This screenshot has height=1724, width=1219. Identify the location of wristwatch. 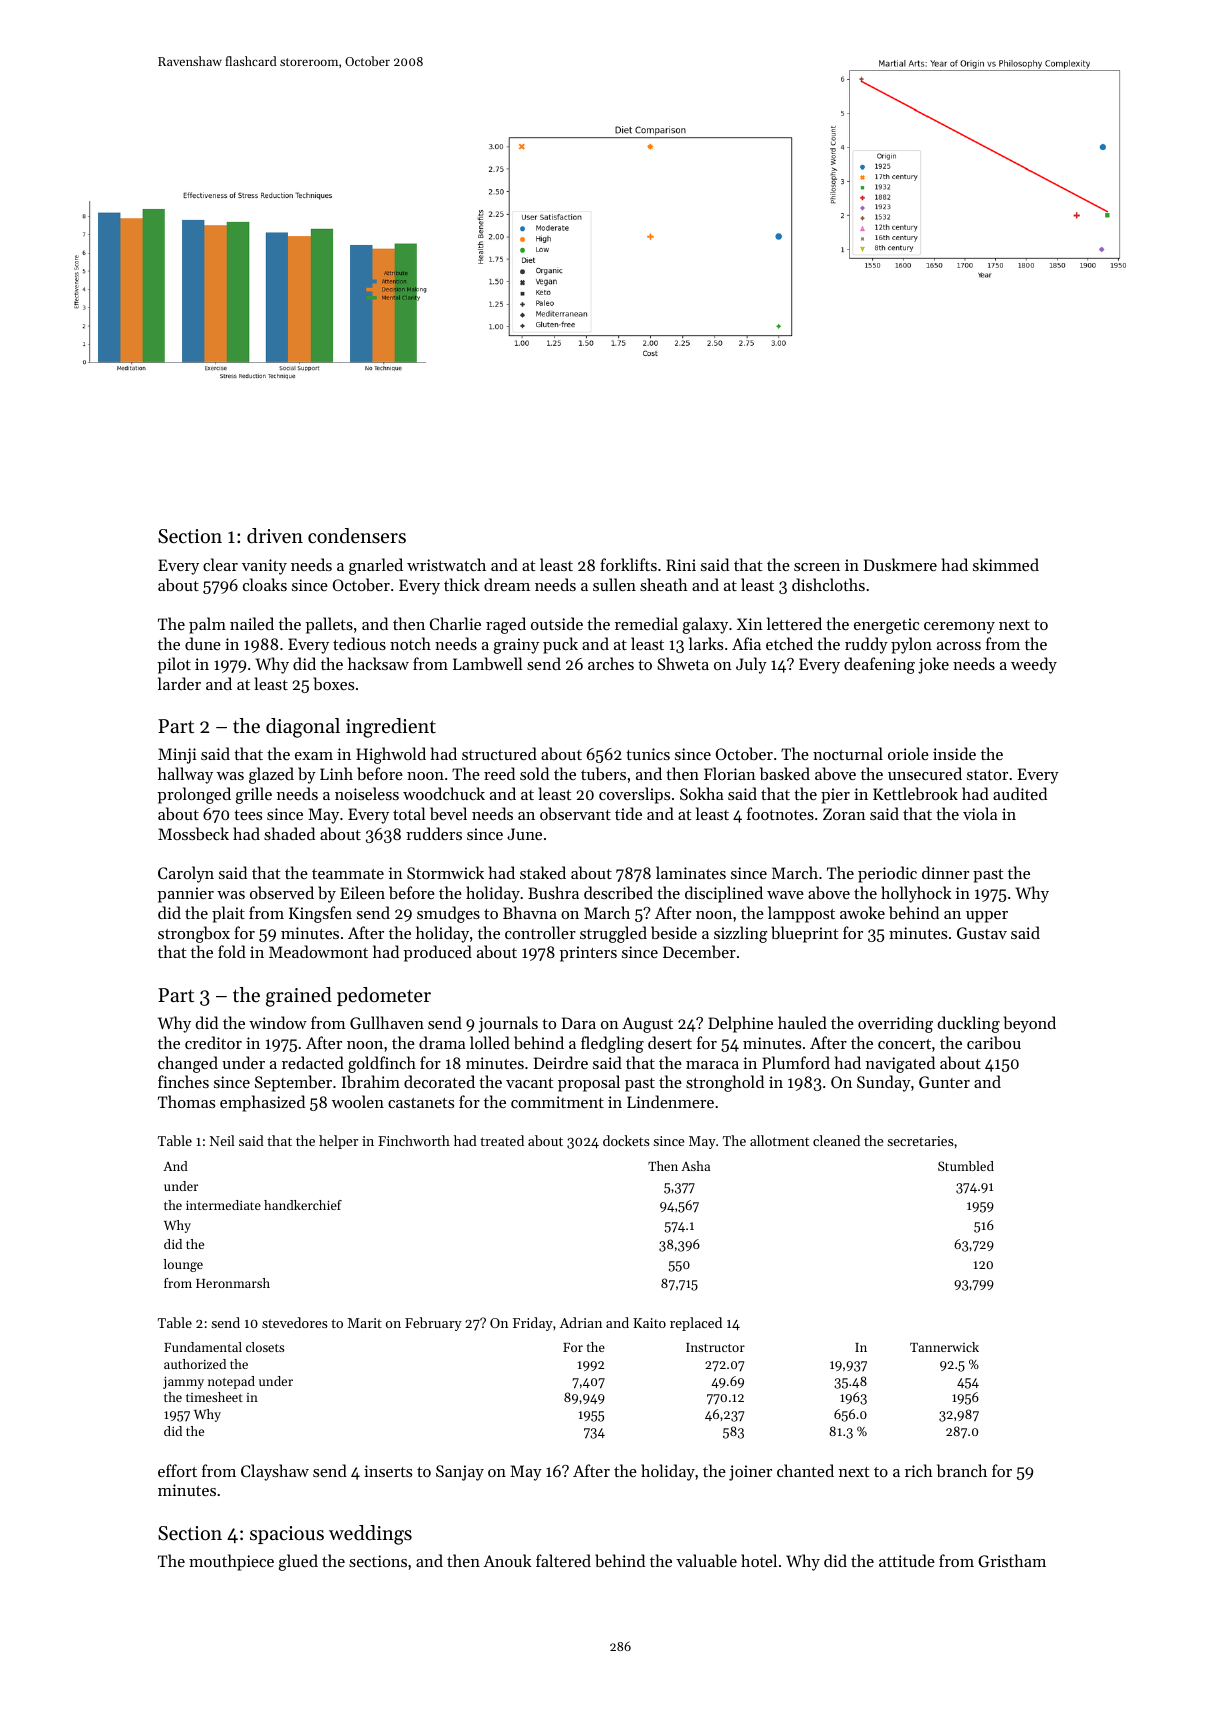
(446, 564).
